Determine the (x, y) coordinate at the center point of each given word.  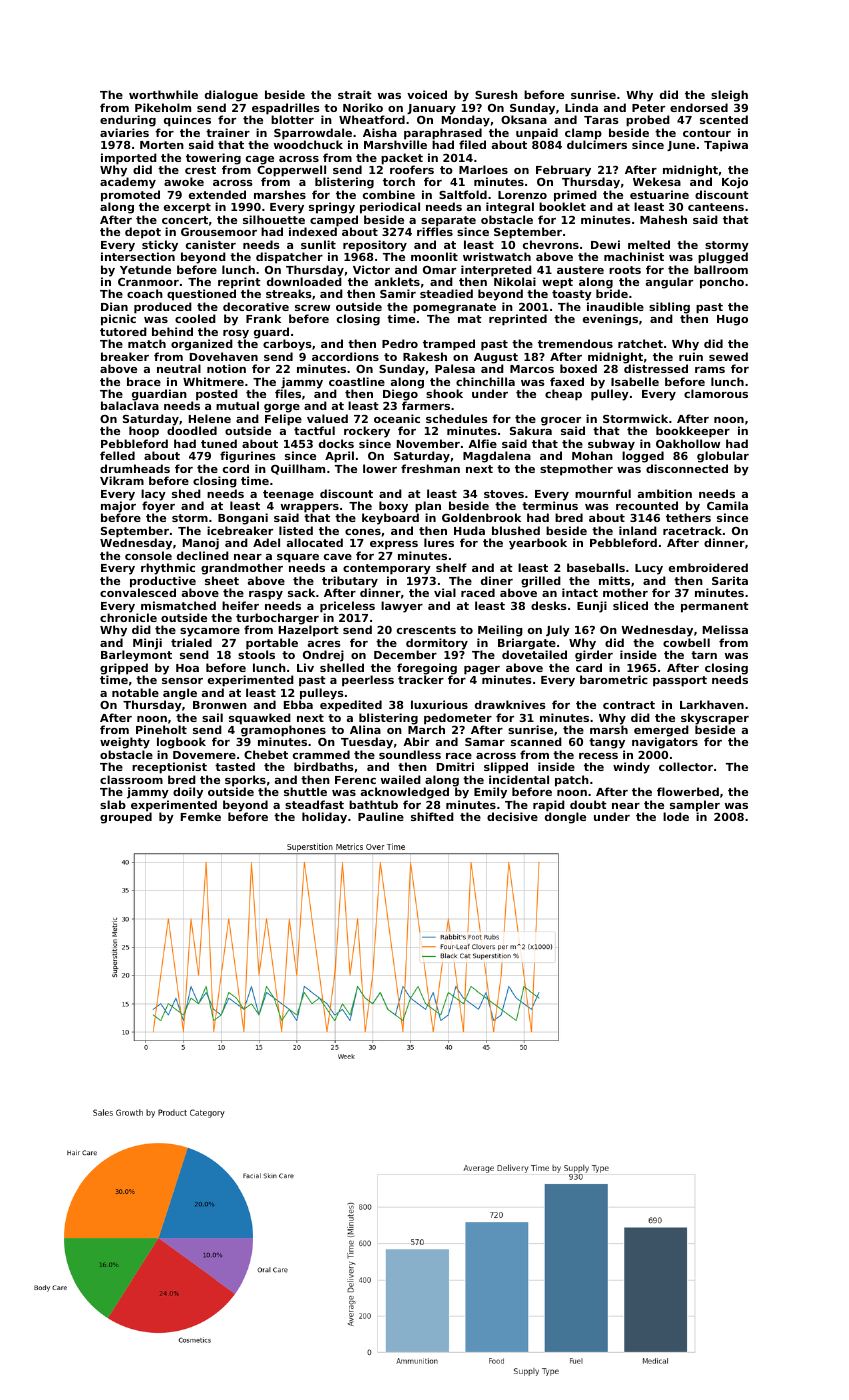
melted (649, 244)
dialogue (231, 96)
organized (202, 345)
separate (448, 221)
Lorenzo (522, 195)
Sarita (730, 580)
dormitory (437, 644)
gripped (124, 669)
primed (575, 196)
